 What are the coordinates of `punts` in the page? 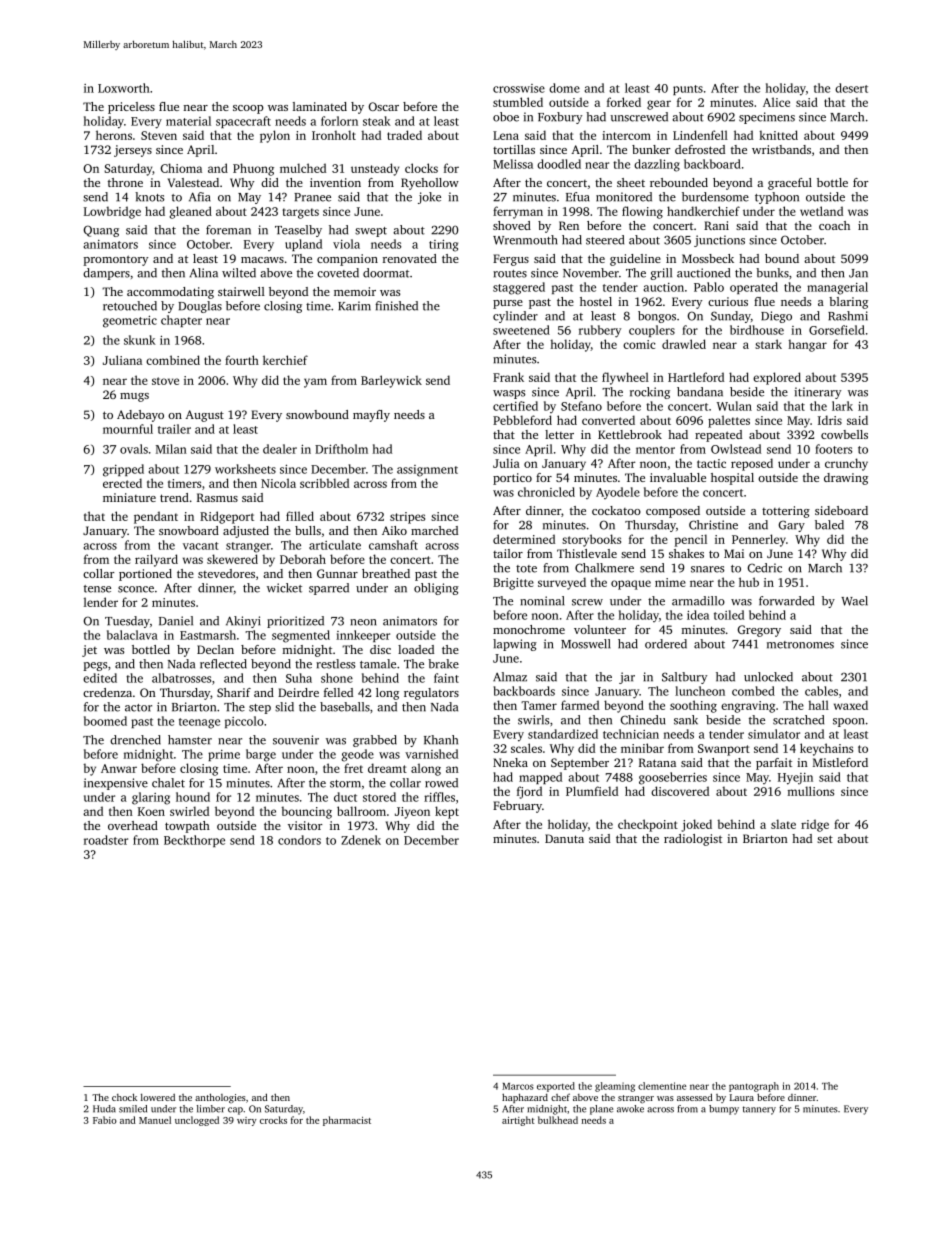 It's located at (688, 90).
